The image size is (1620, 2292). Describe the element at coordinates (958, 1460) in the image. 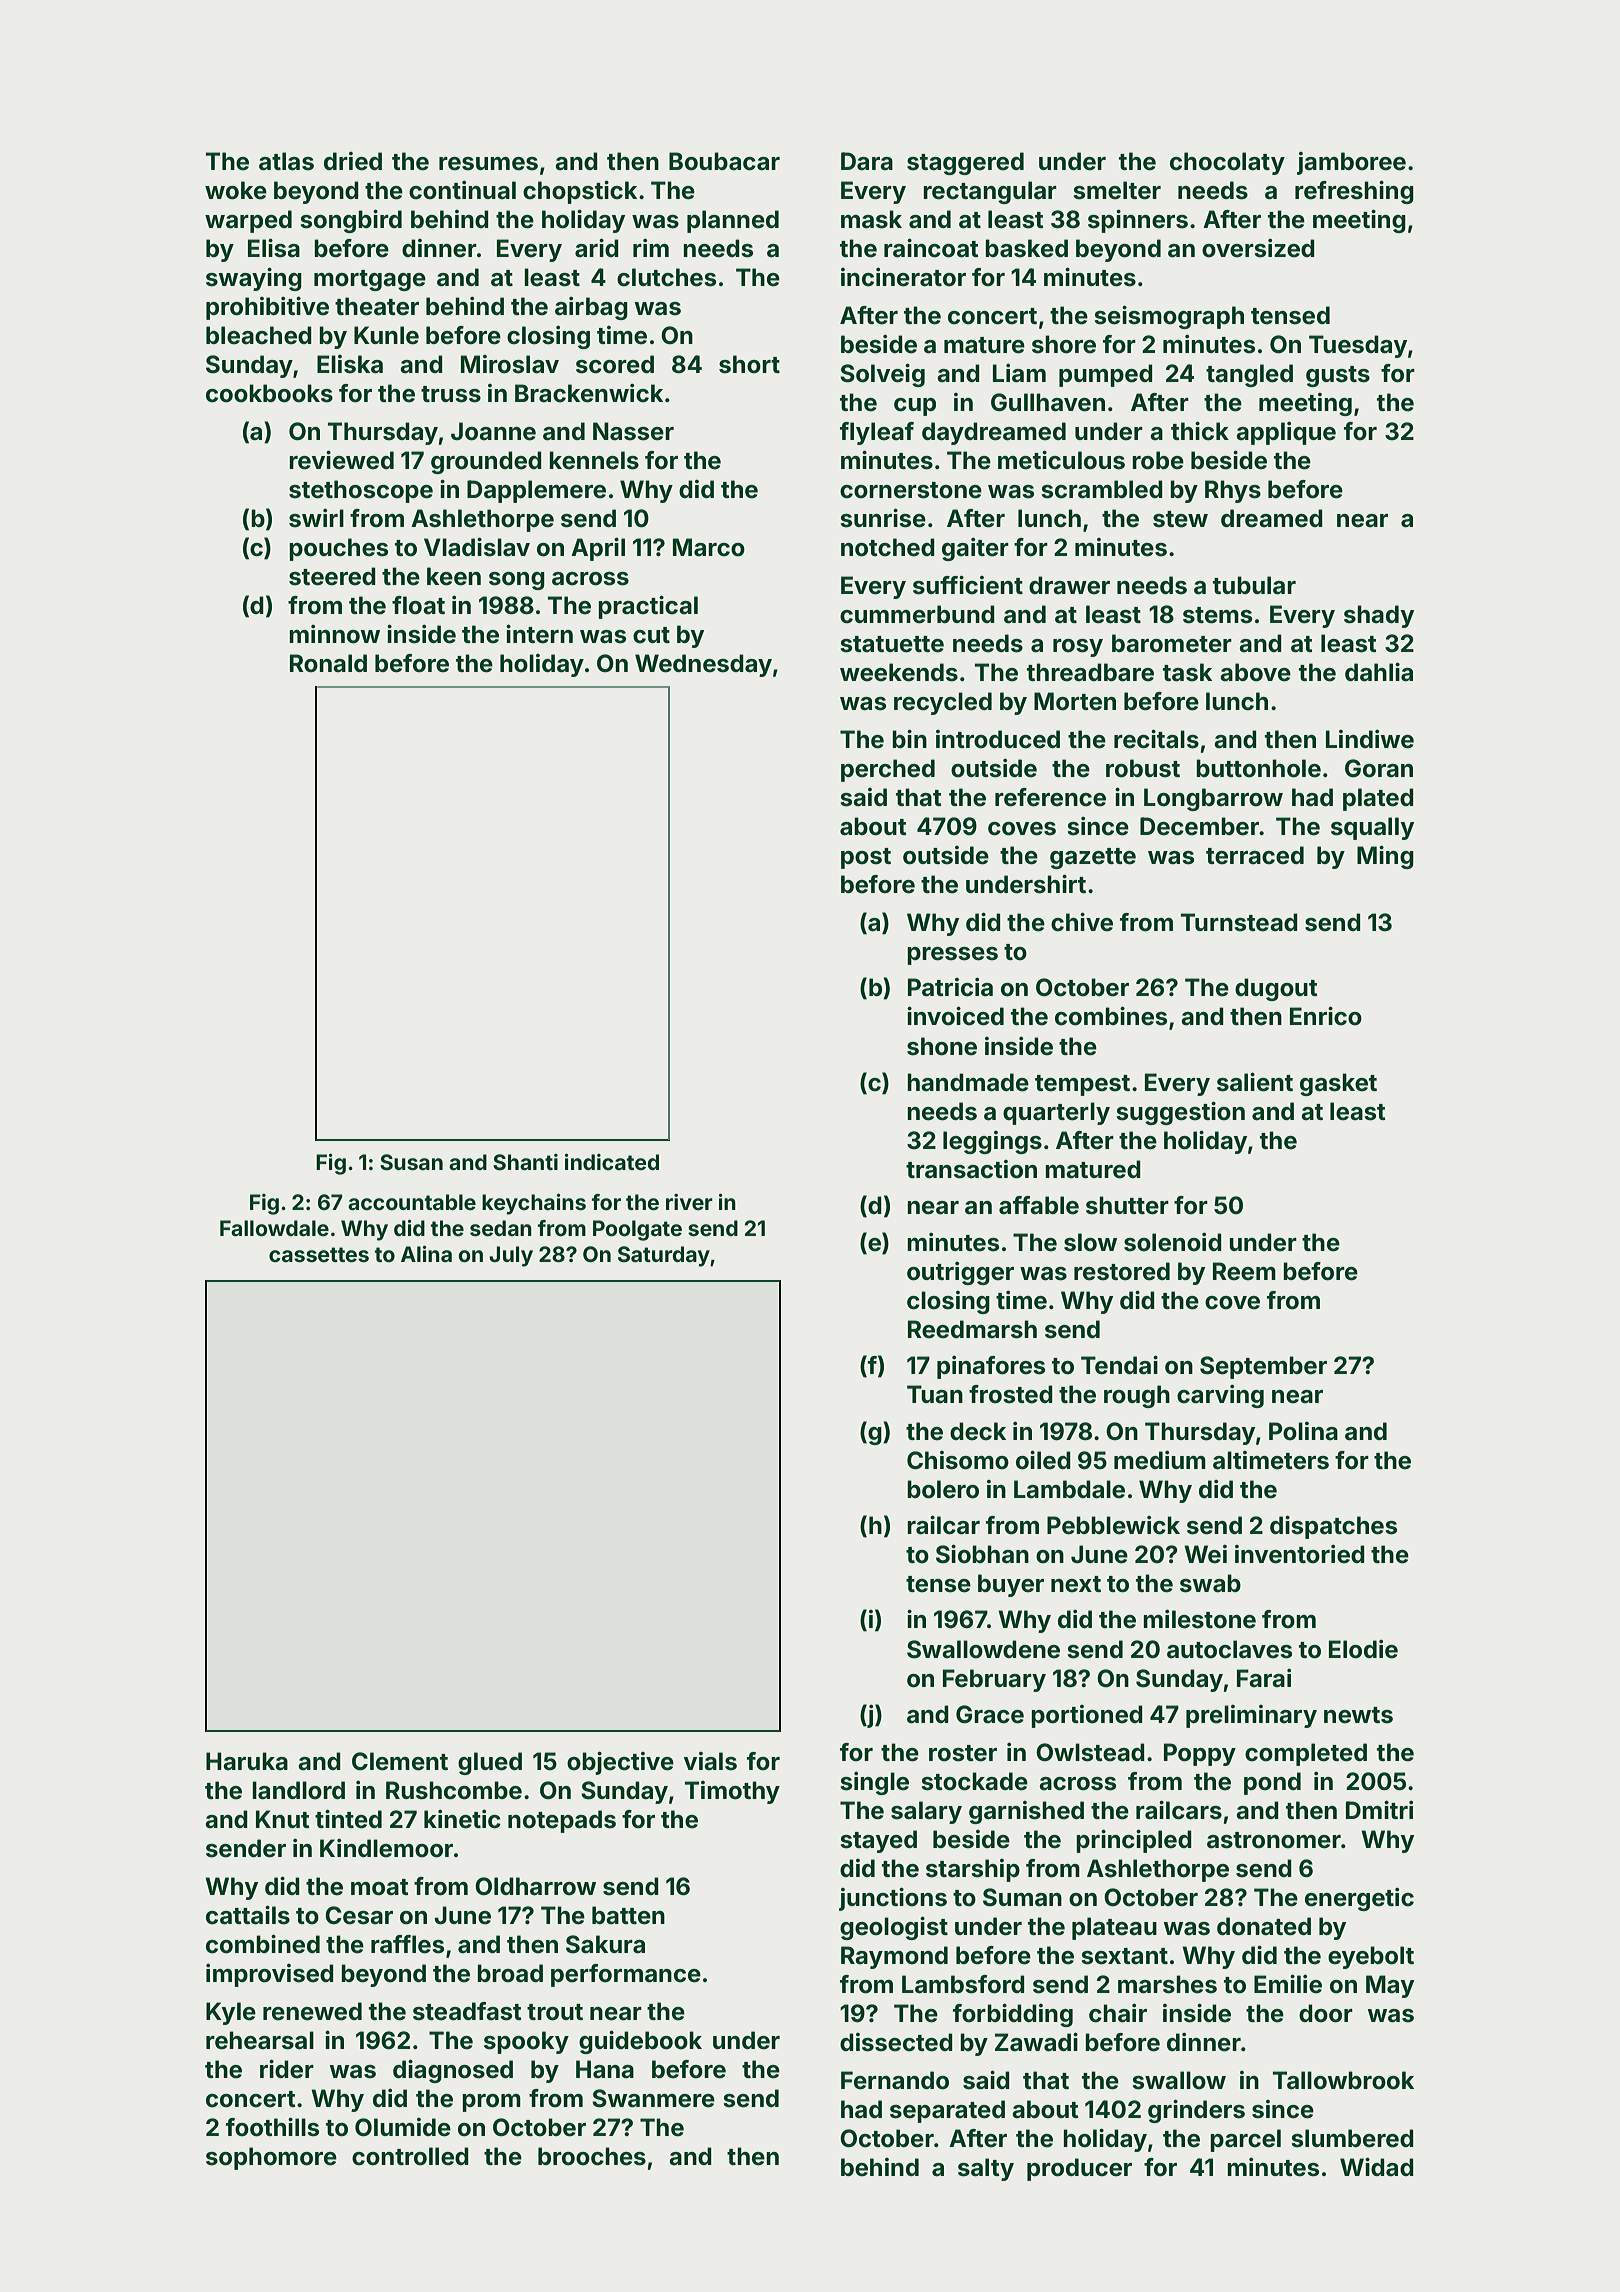

I see `Chisomo` at that location.
